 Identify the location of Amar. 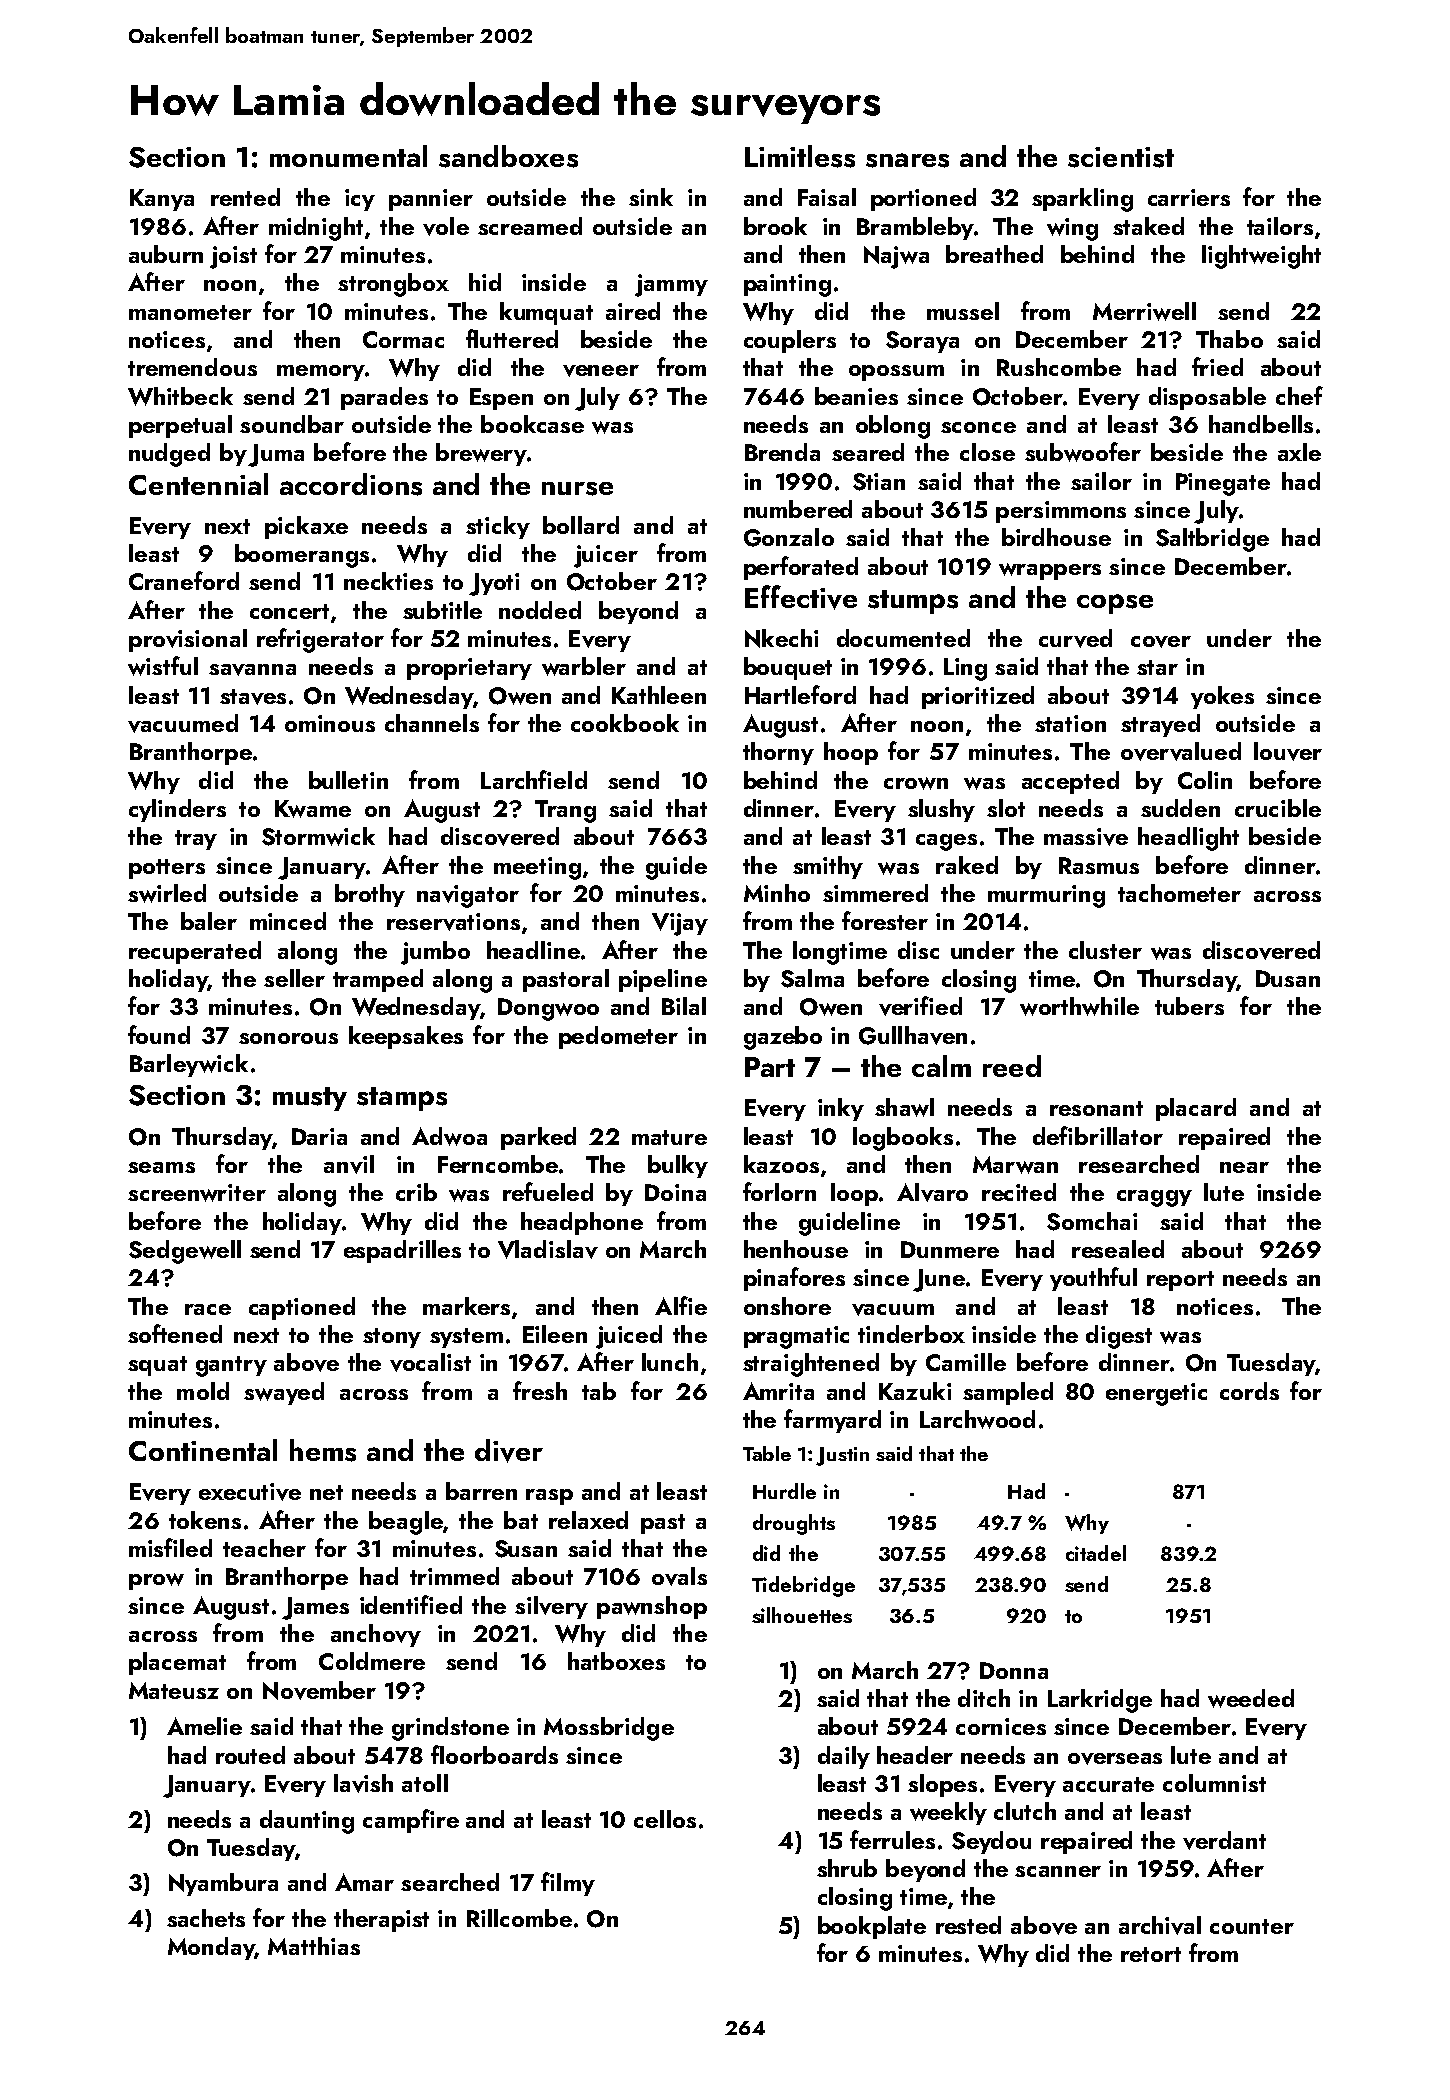
(364, 1882).
